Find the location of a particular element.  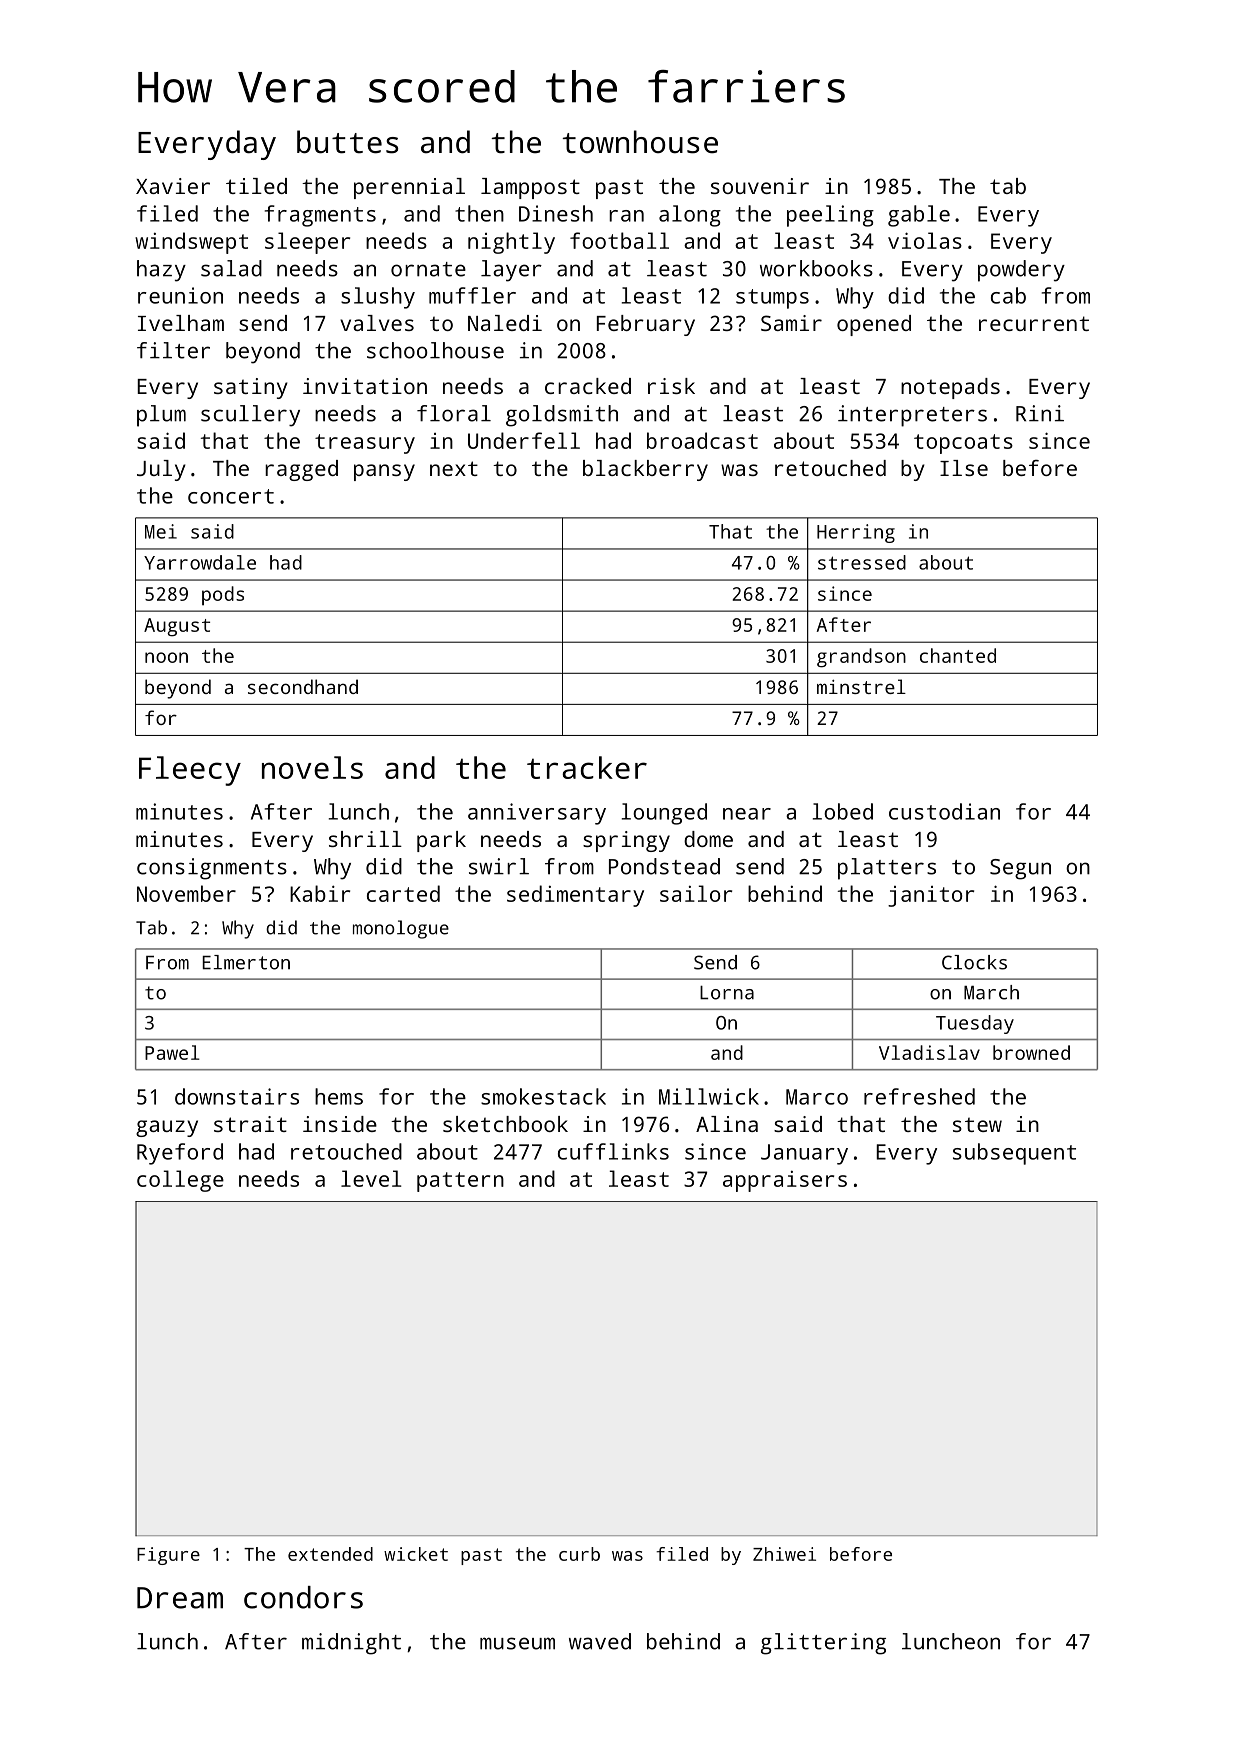

secondhand is located at coordinates (303, 686).
